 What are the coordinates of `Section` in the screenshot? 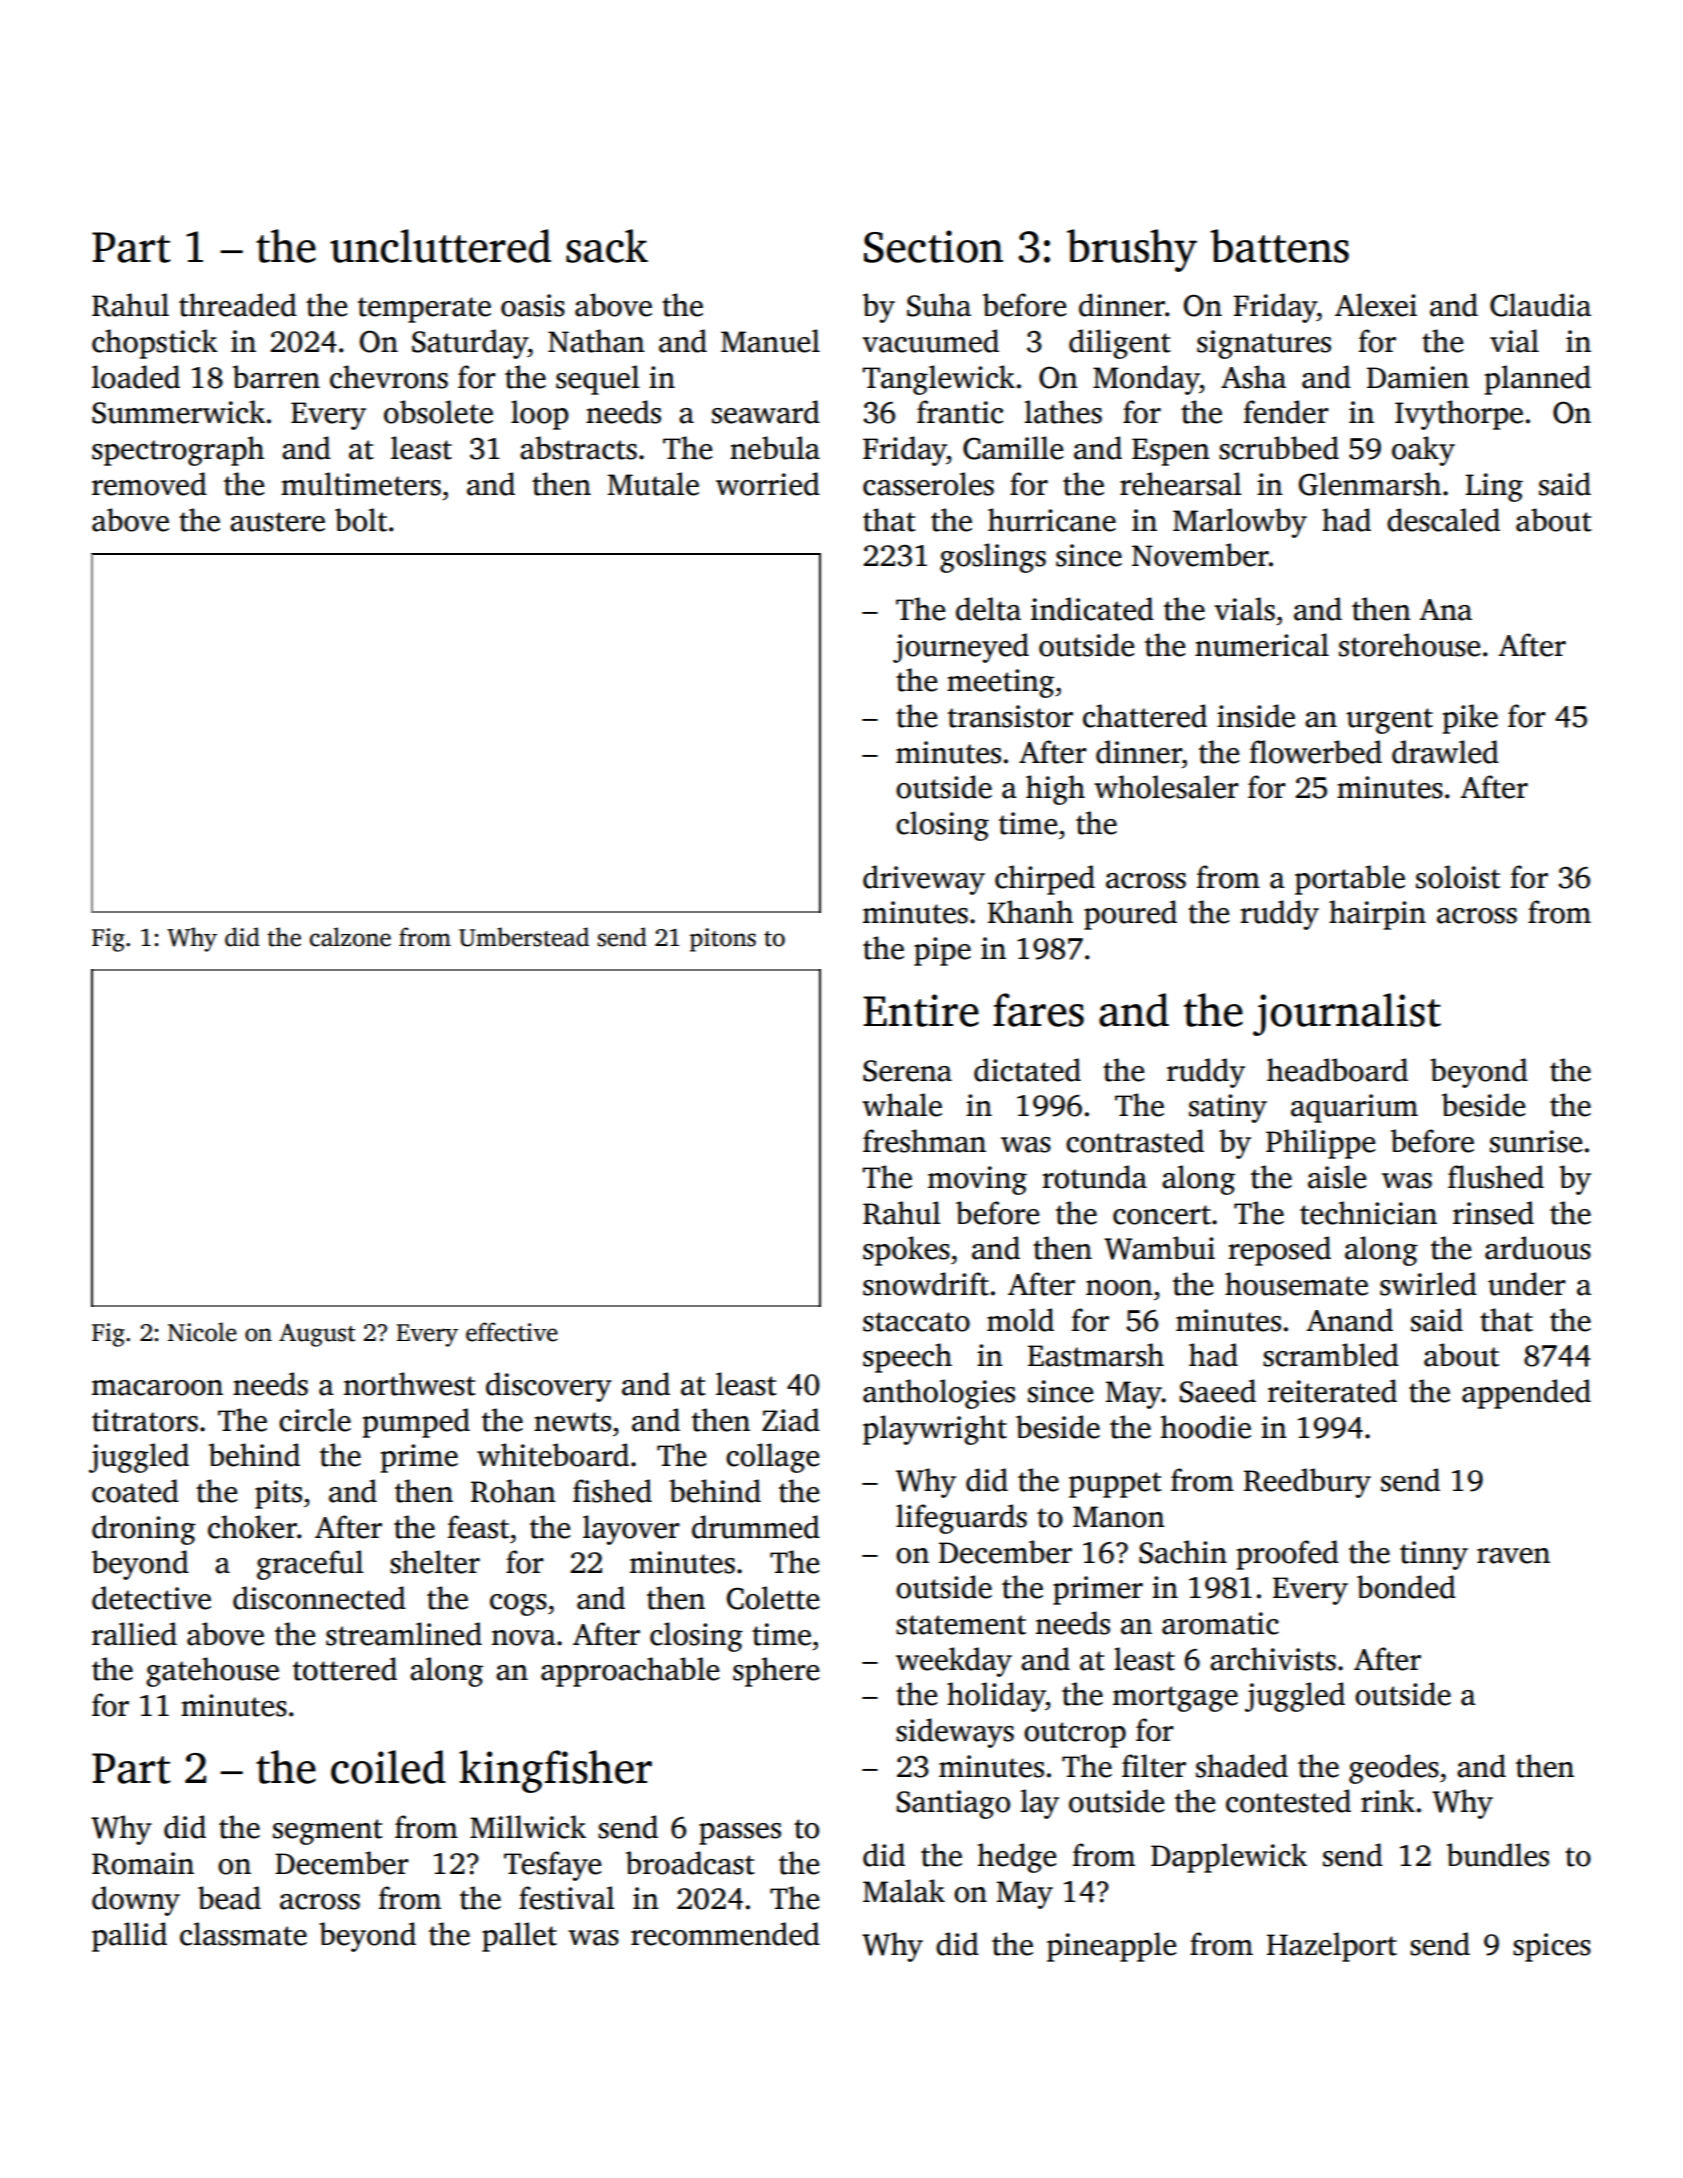 It's located at (933, 246).
